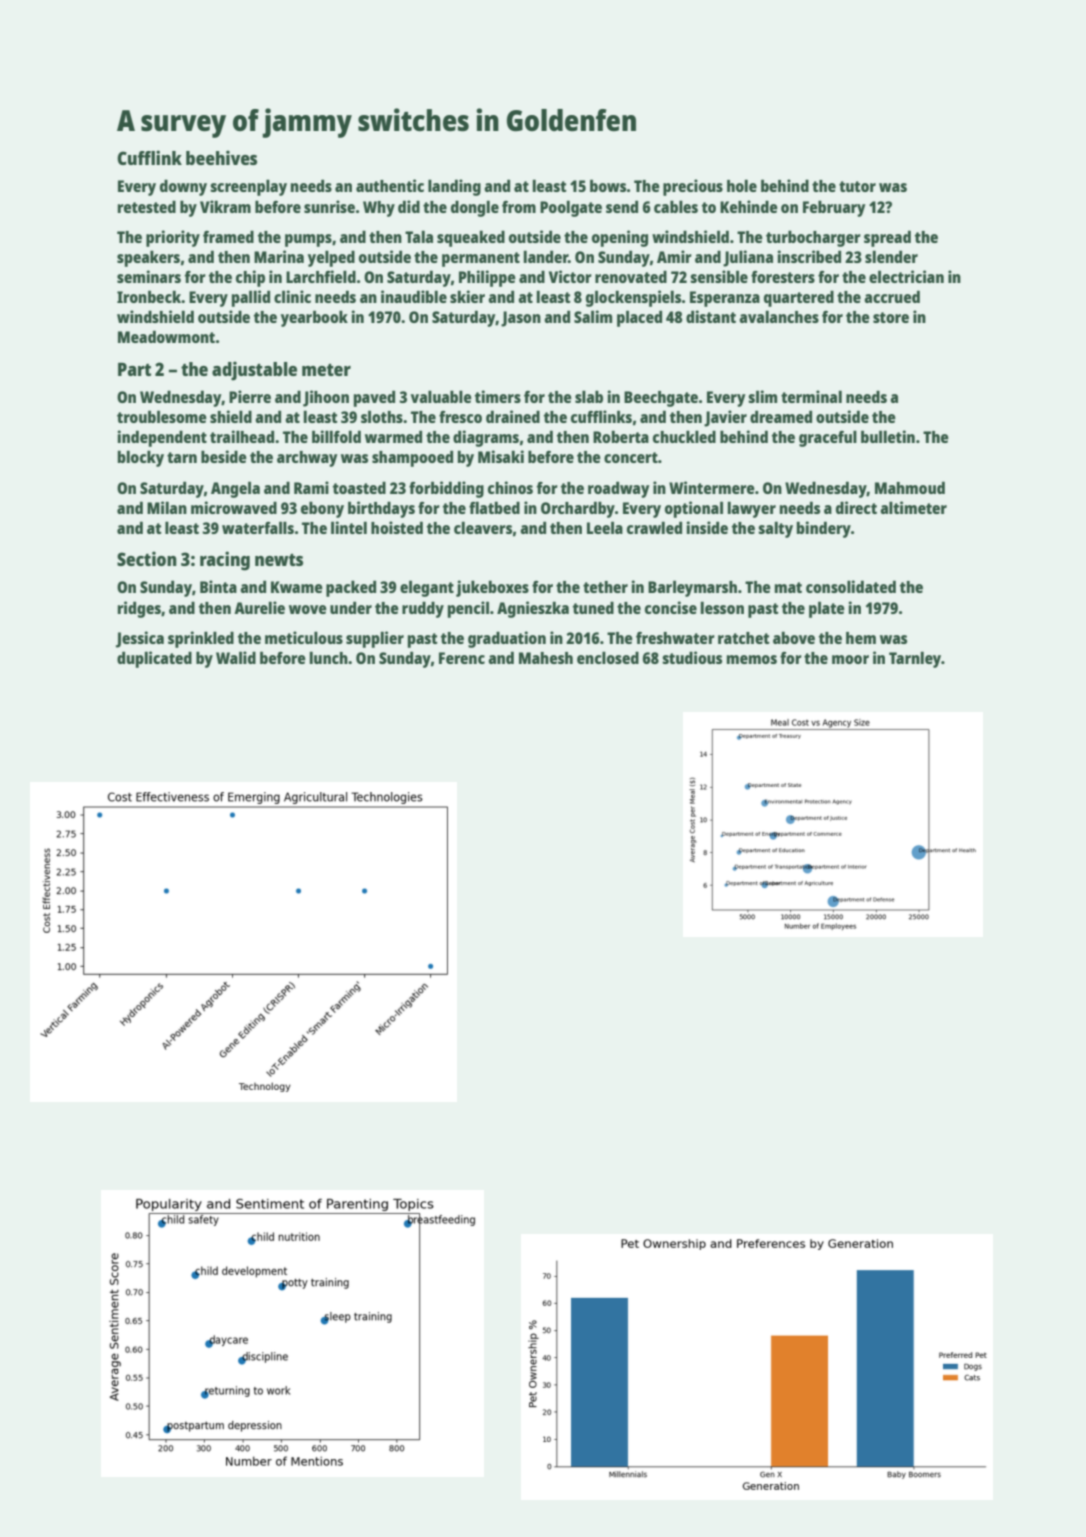 This image has width=1086, height=1537. I want to click on downy, so click(183, 187).
